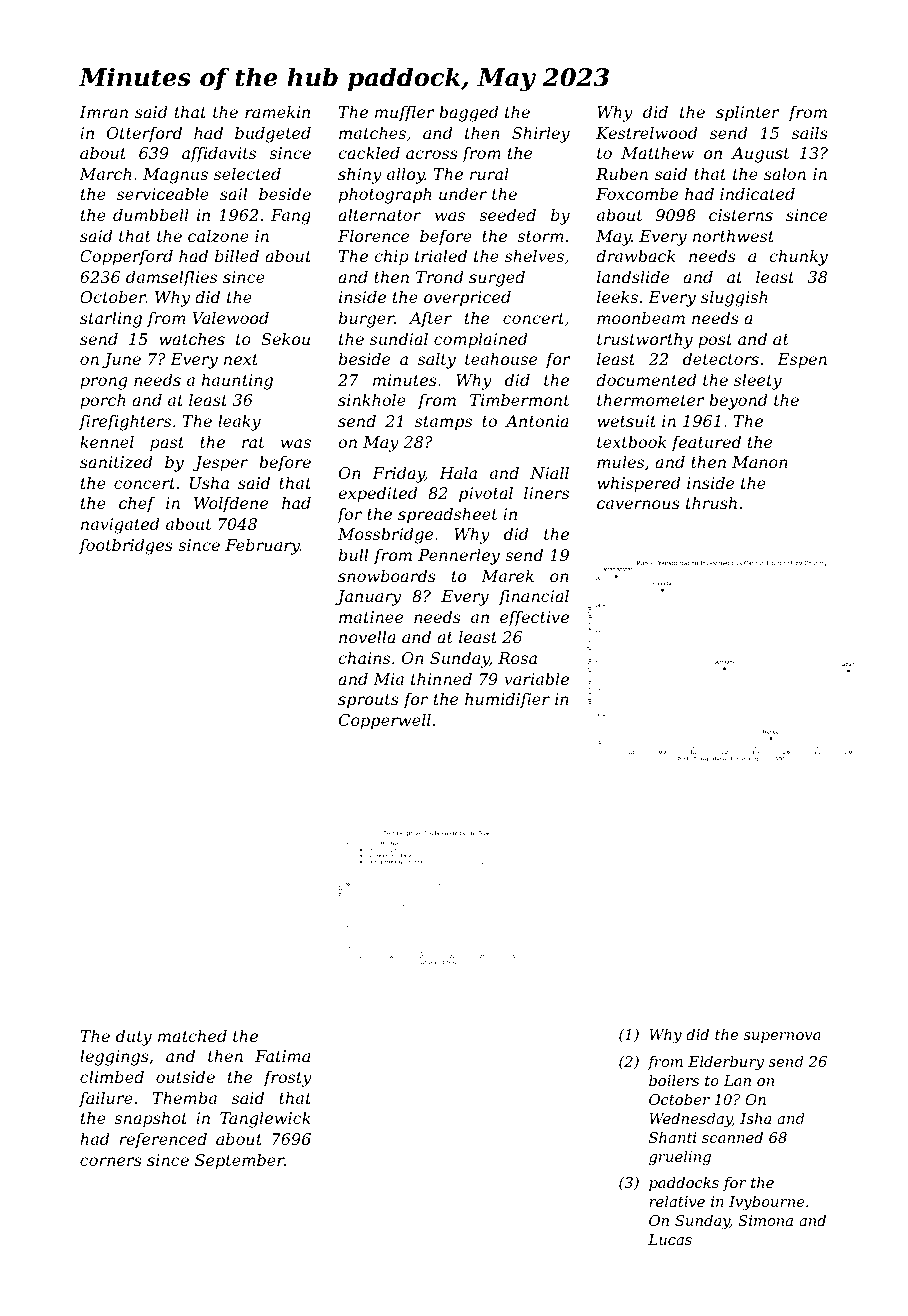  What do you see at coordinates (674, 1080) in the document?
I see `boilers` at bounding box center [674, 1080].
